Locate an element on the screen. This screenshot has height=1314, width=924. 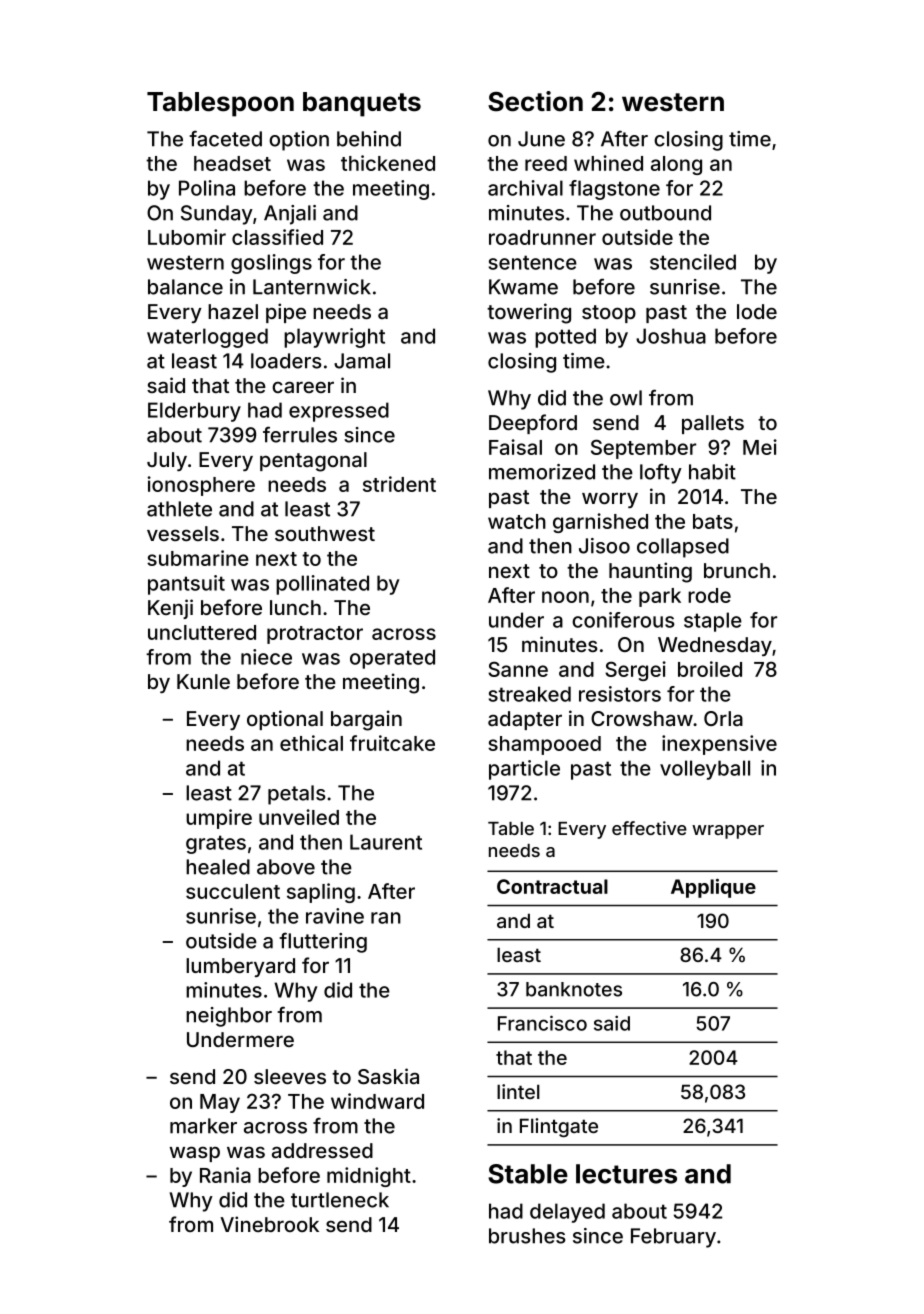
Laurent is located at coordinates (386, 842).
